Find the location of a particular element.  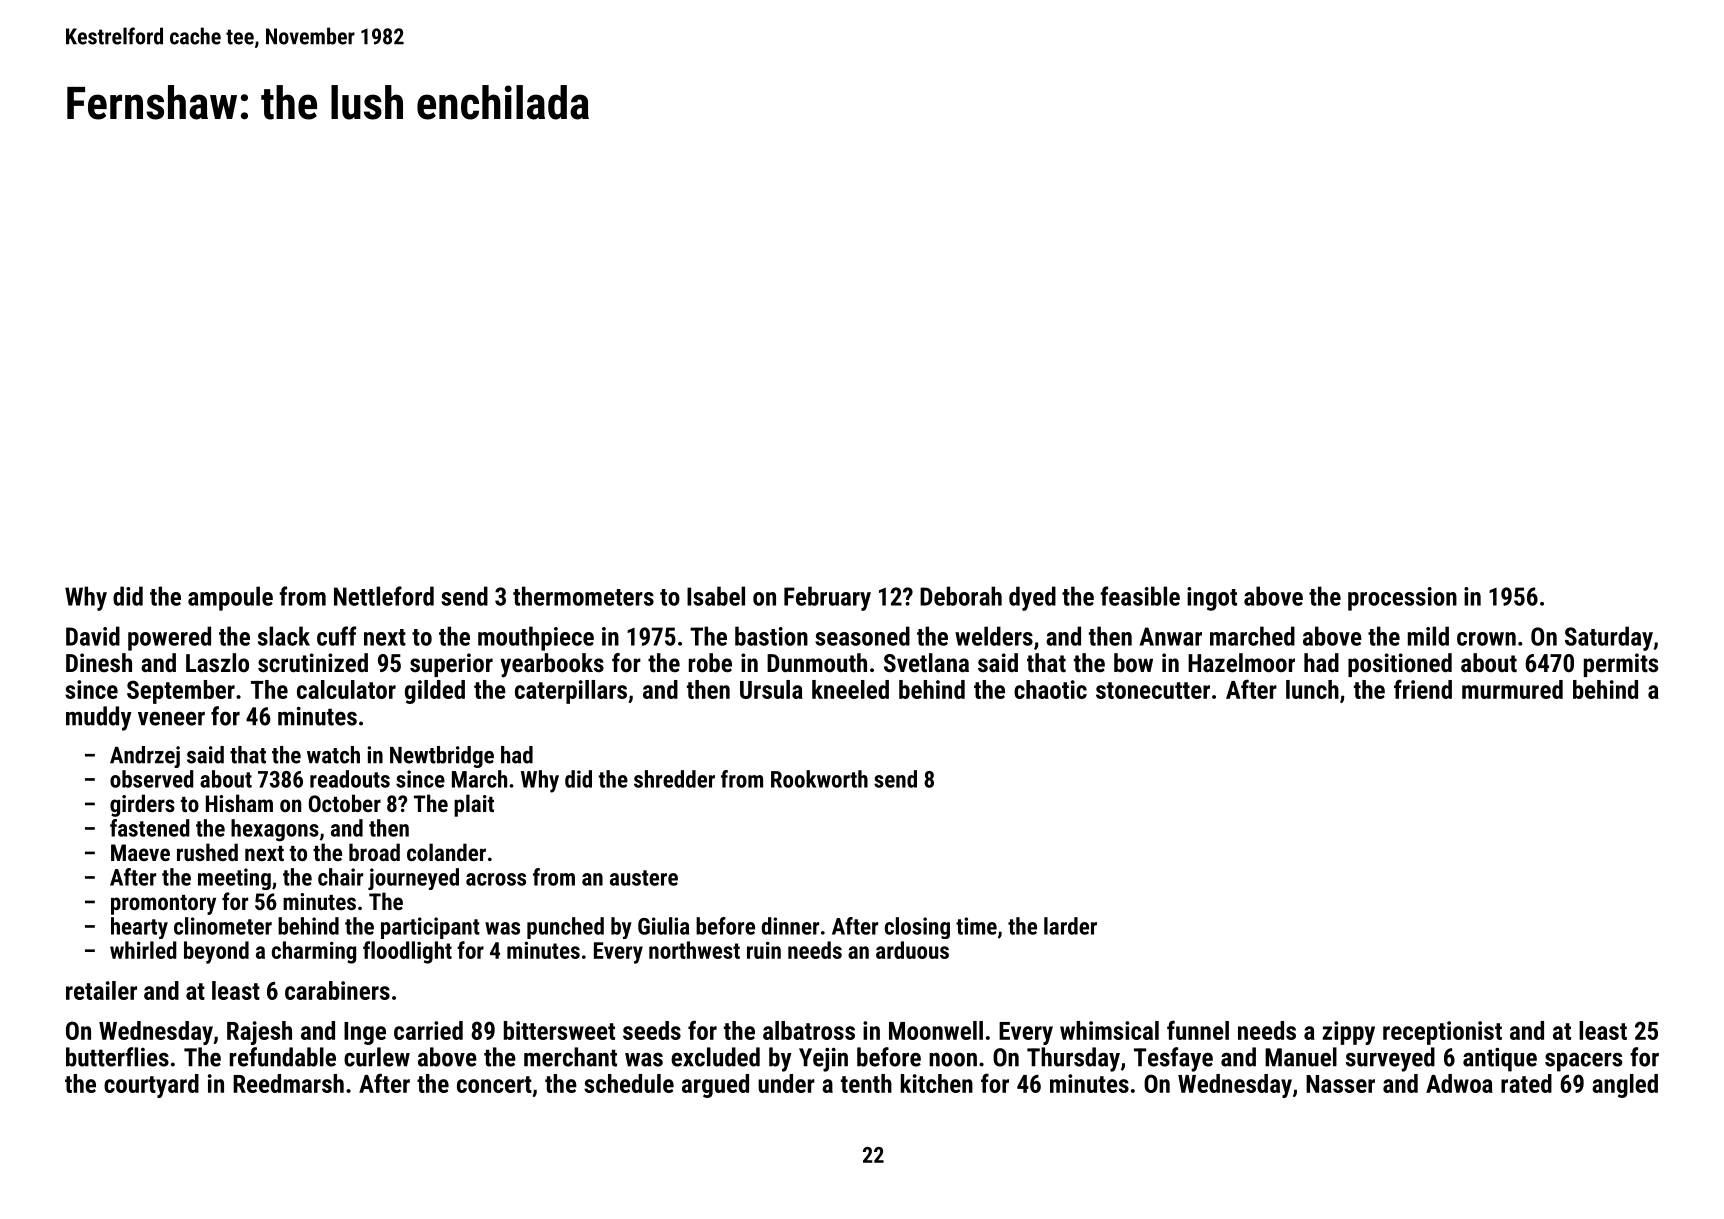

Isabel is located at coordinates (716, 596).
